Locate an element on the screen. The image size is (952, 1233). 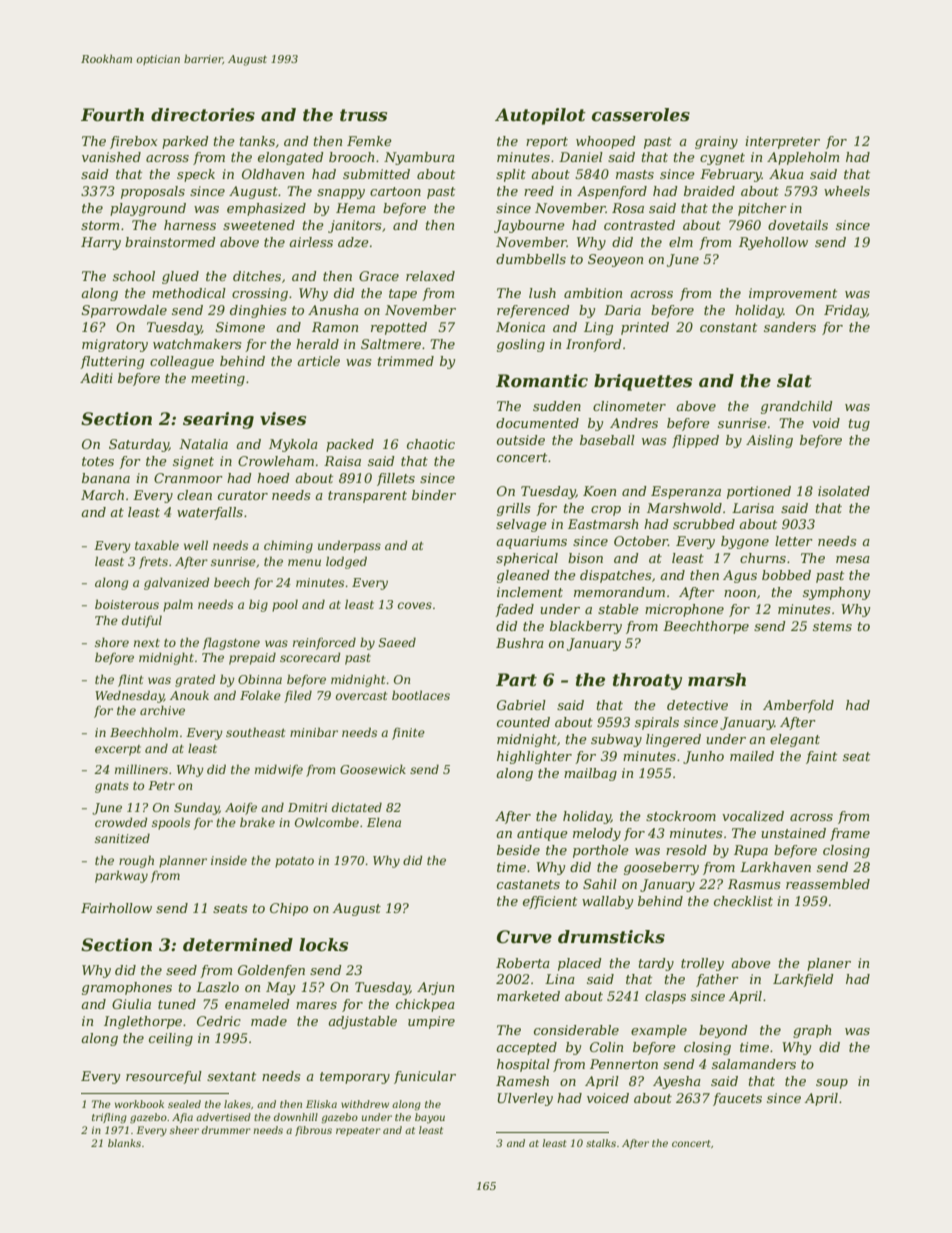
tug is located at coordinates (859, 425).
